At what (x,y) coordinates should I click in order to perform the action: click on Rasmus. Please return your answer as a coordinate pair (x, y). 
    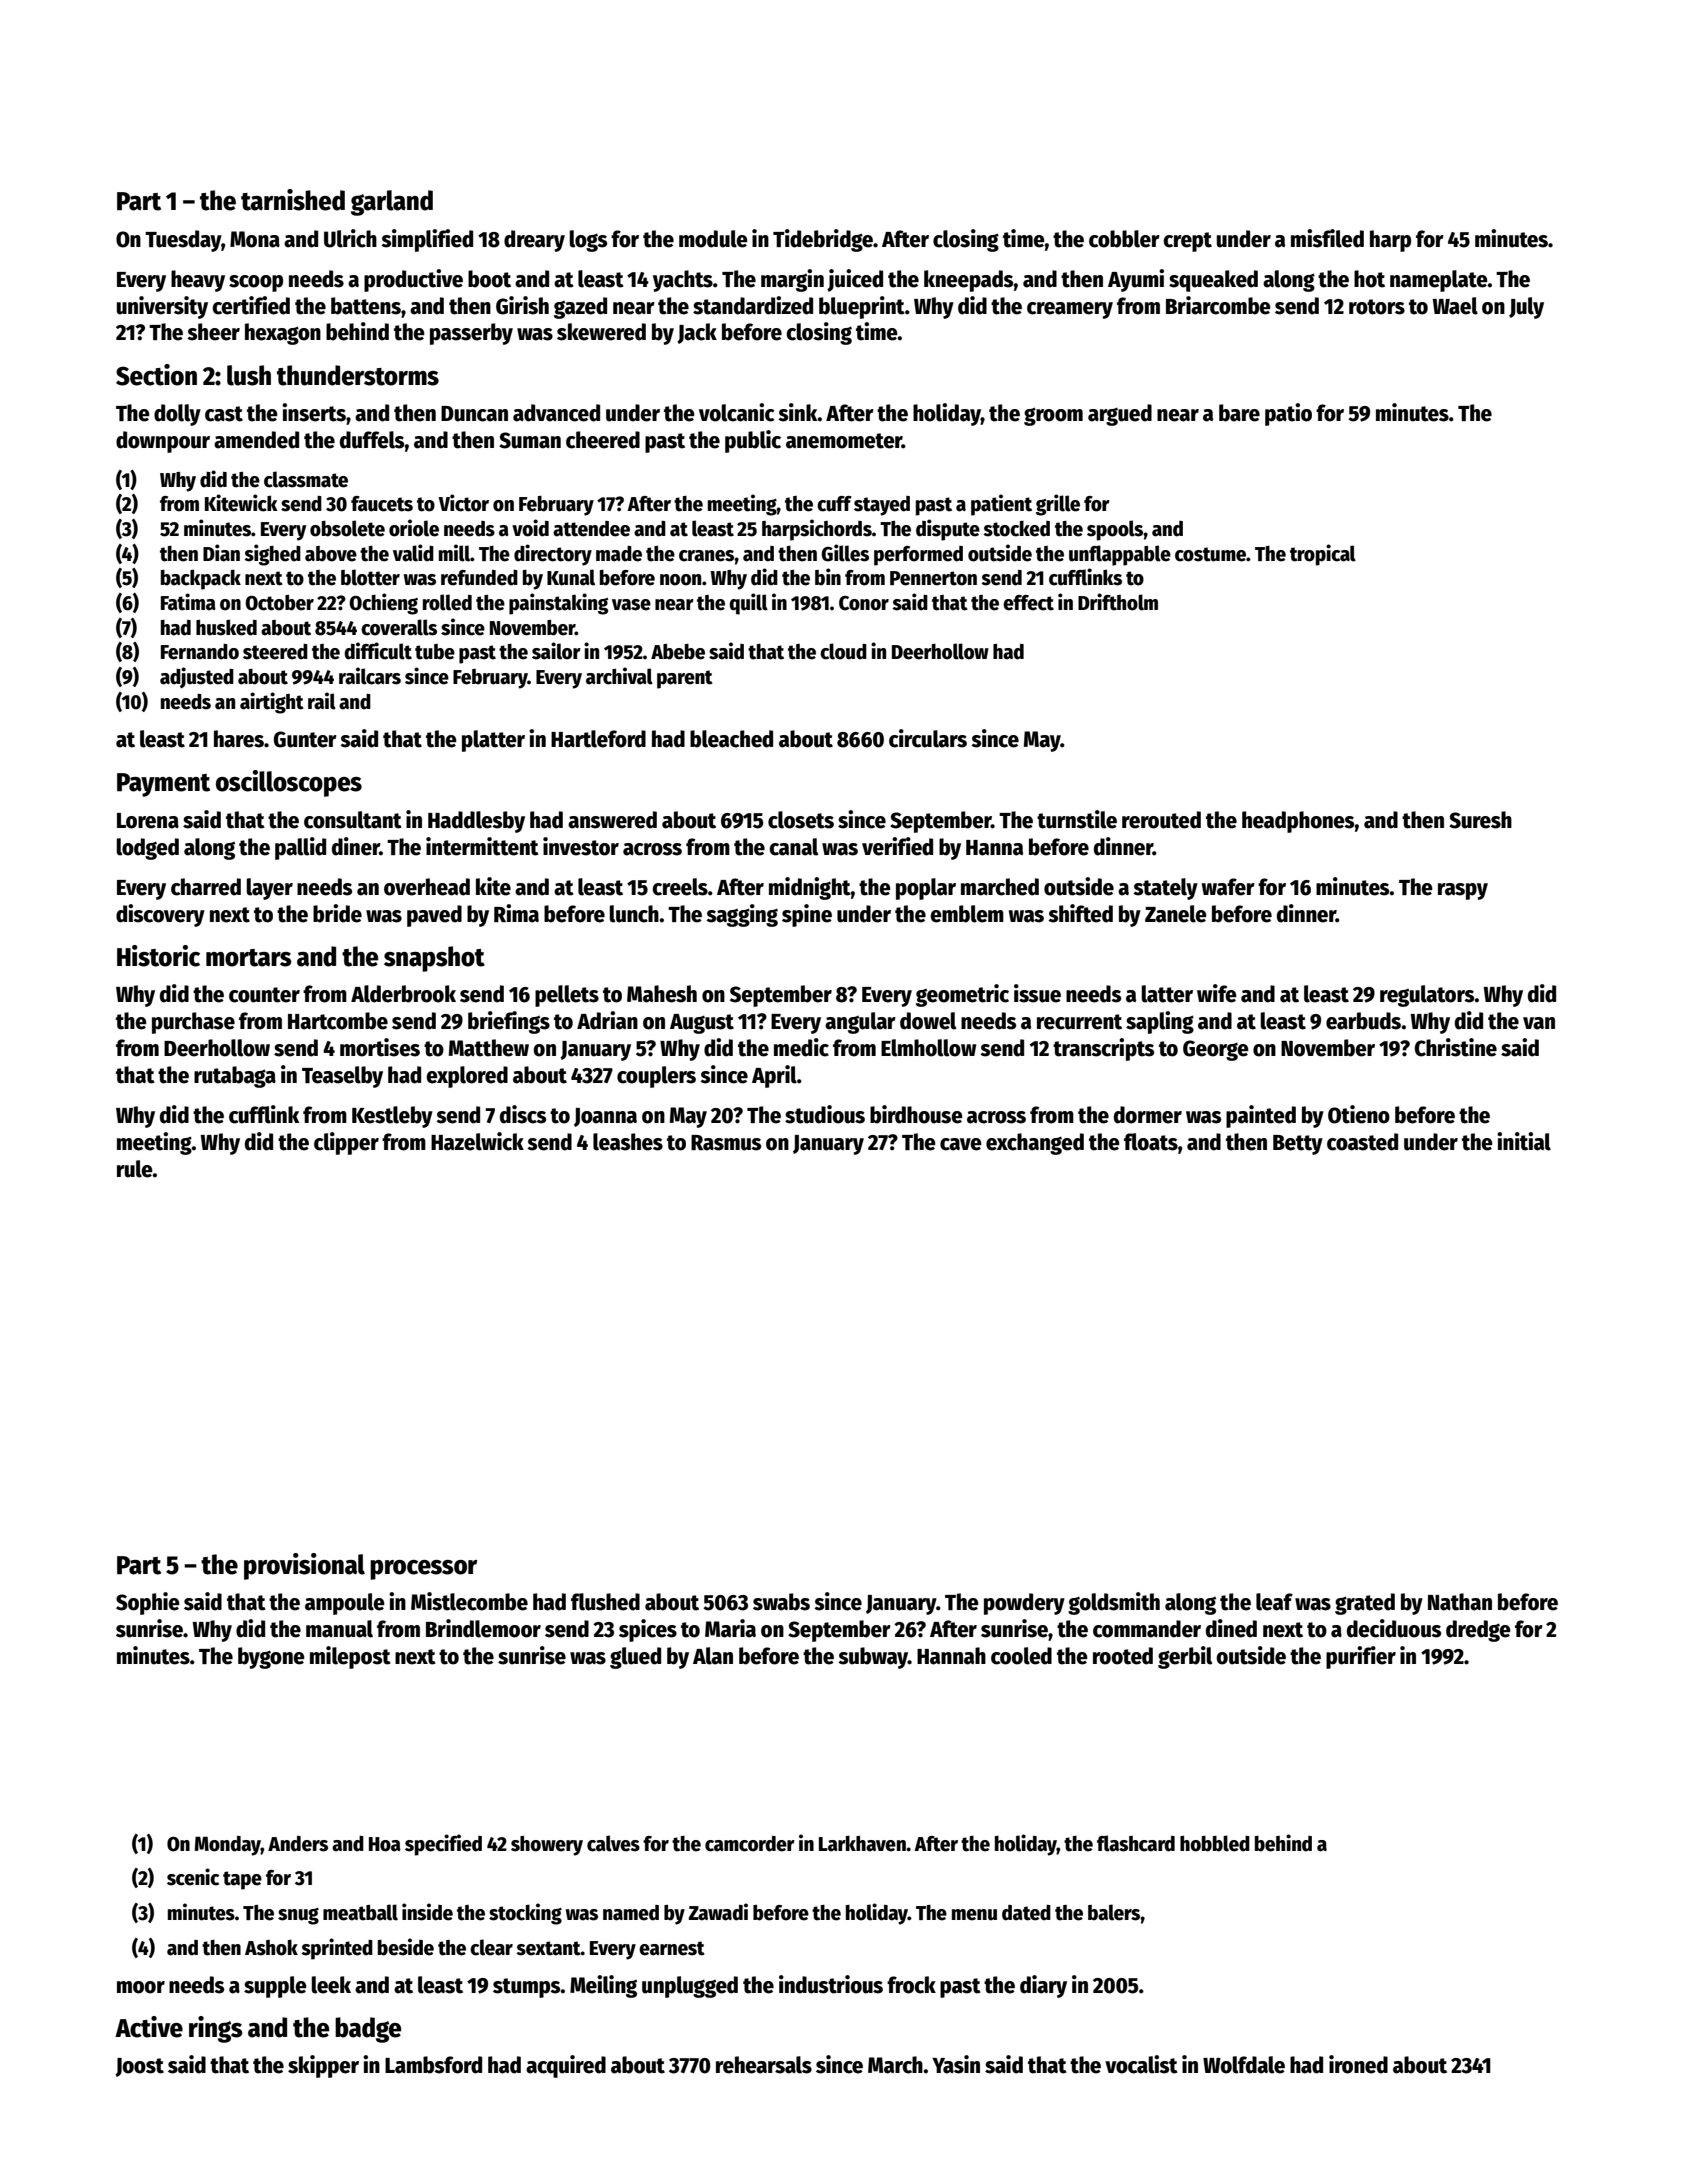
    Looking at the image, I should click on (726, 1143).
